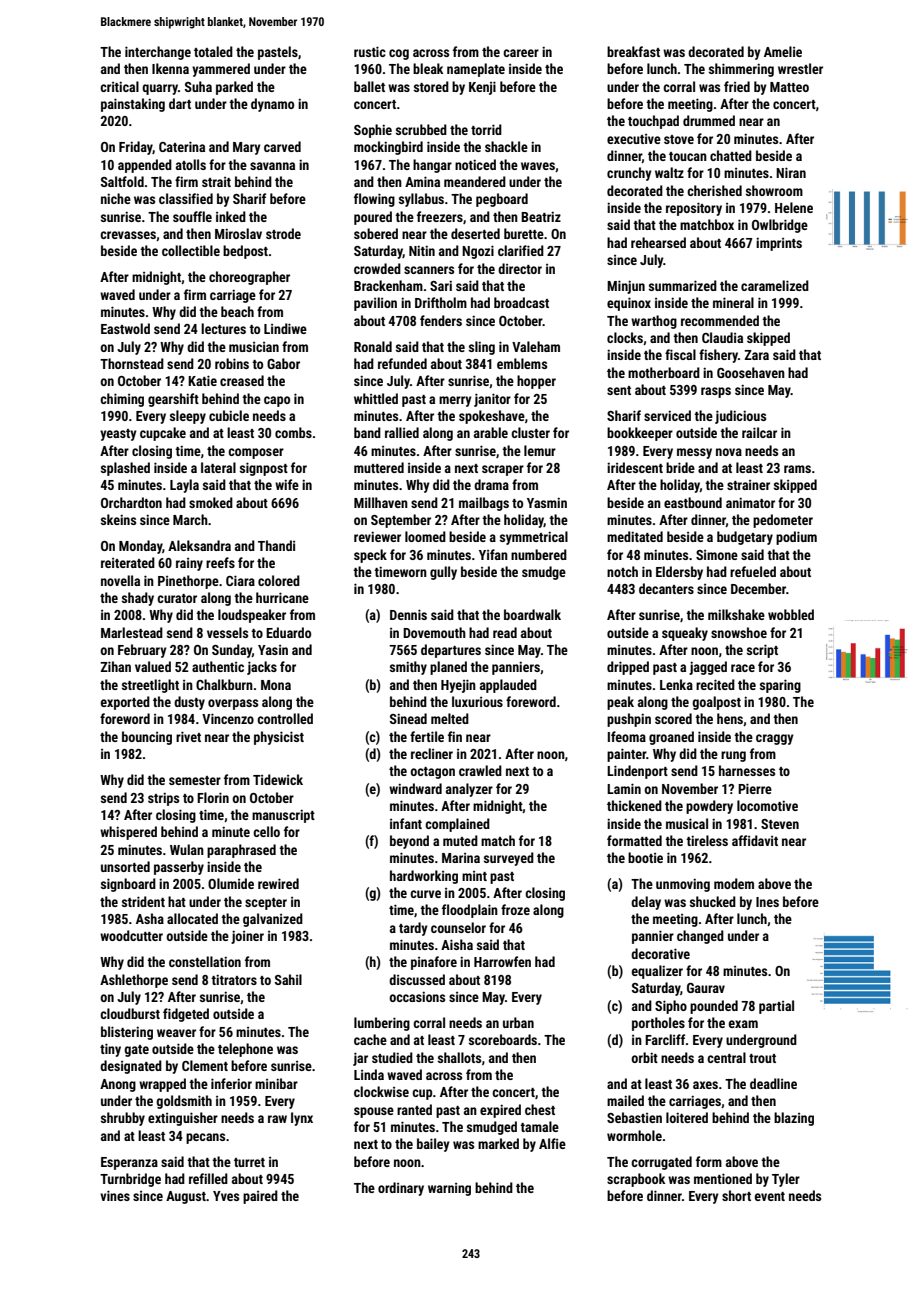  What do you see at coordinates (676, 684) in the screenshot?
I see `Lenka` at bounding box center [676, 684].
